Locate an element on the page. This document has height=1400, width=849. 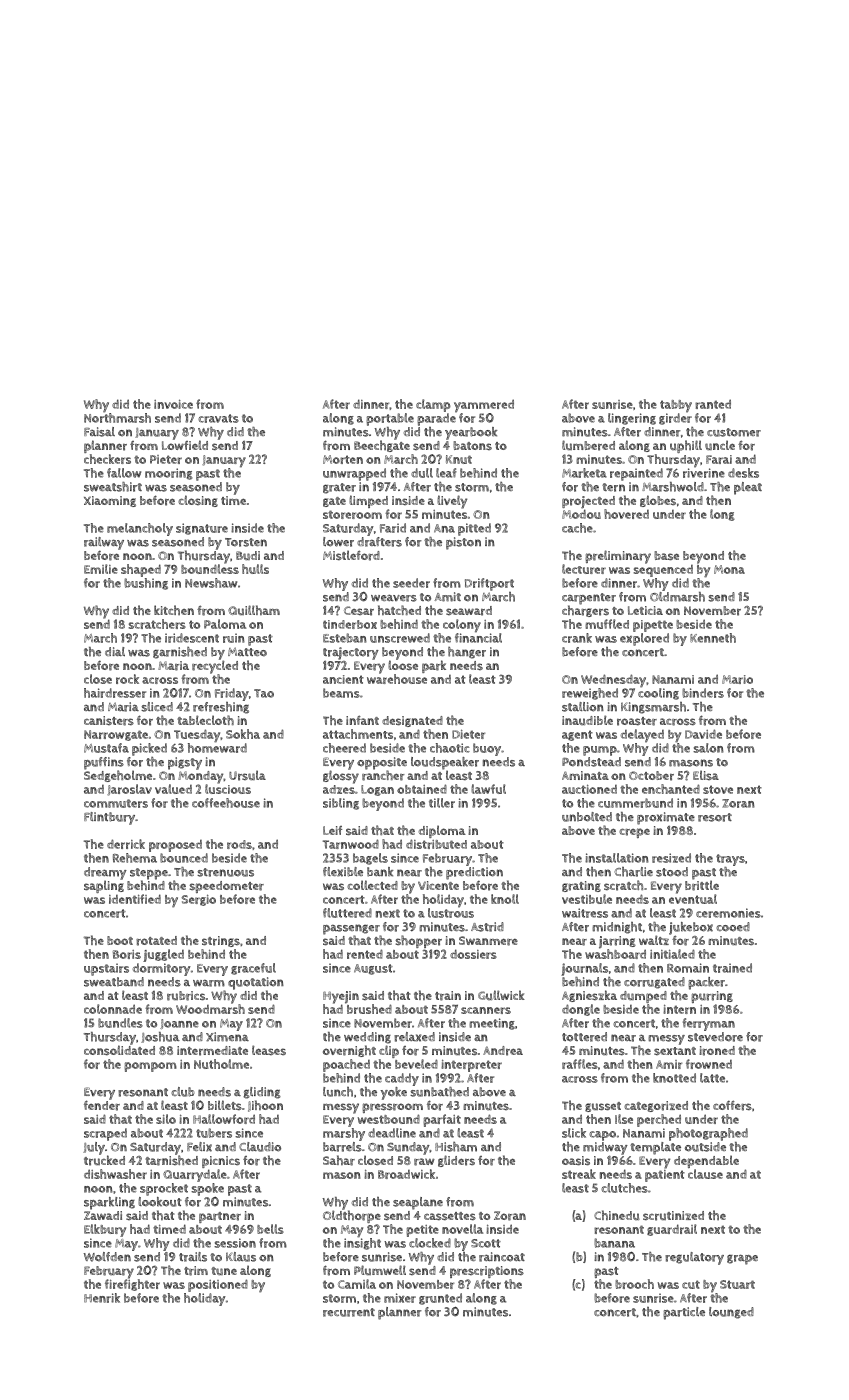
dependable is located at coordinates (706, 1161).
